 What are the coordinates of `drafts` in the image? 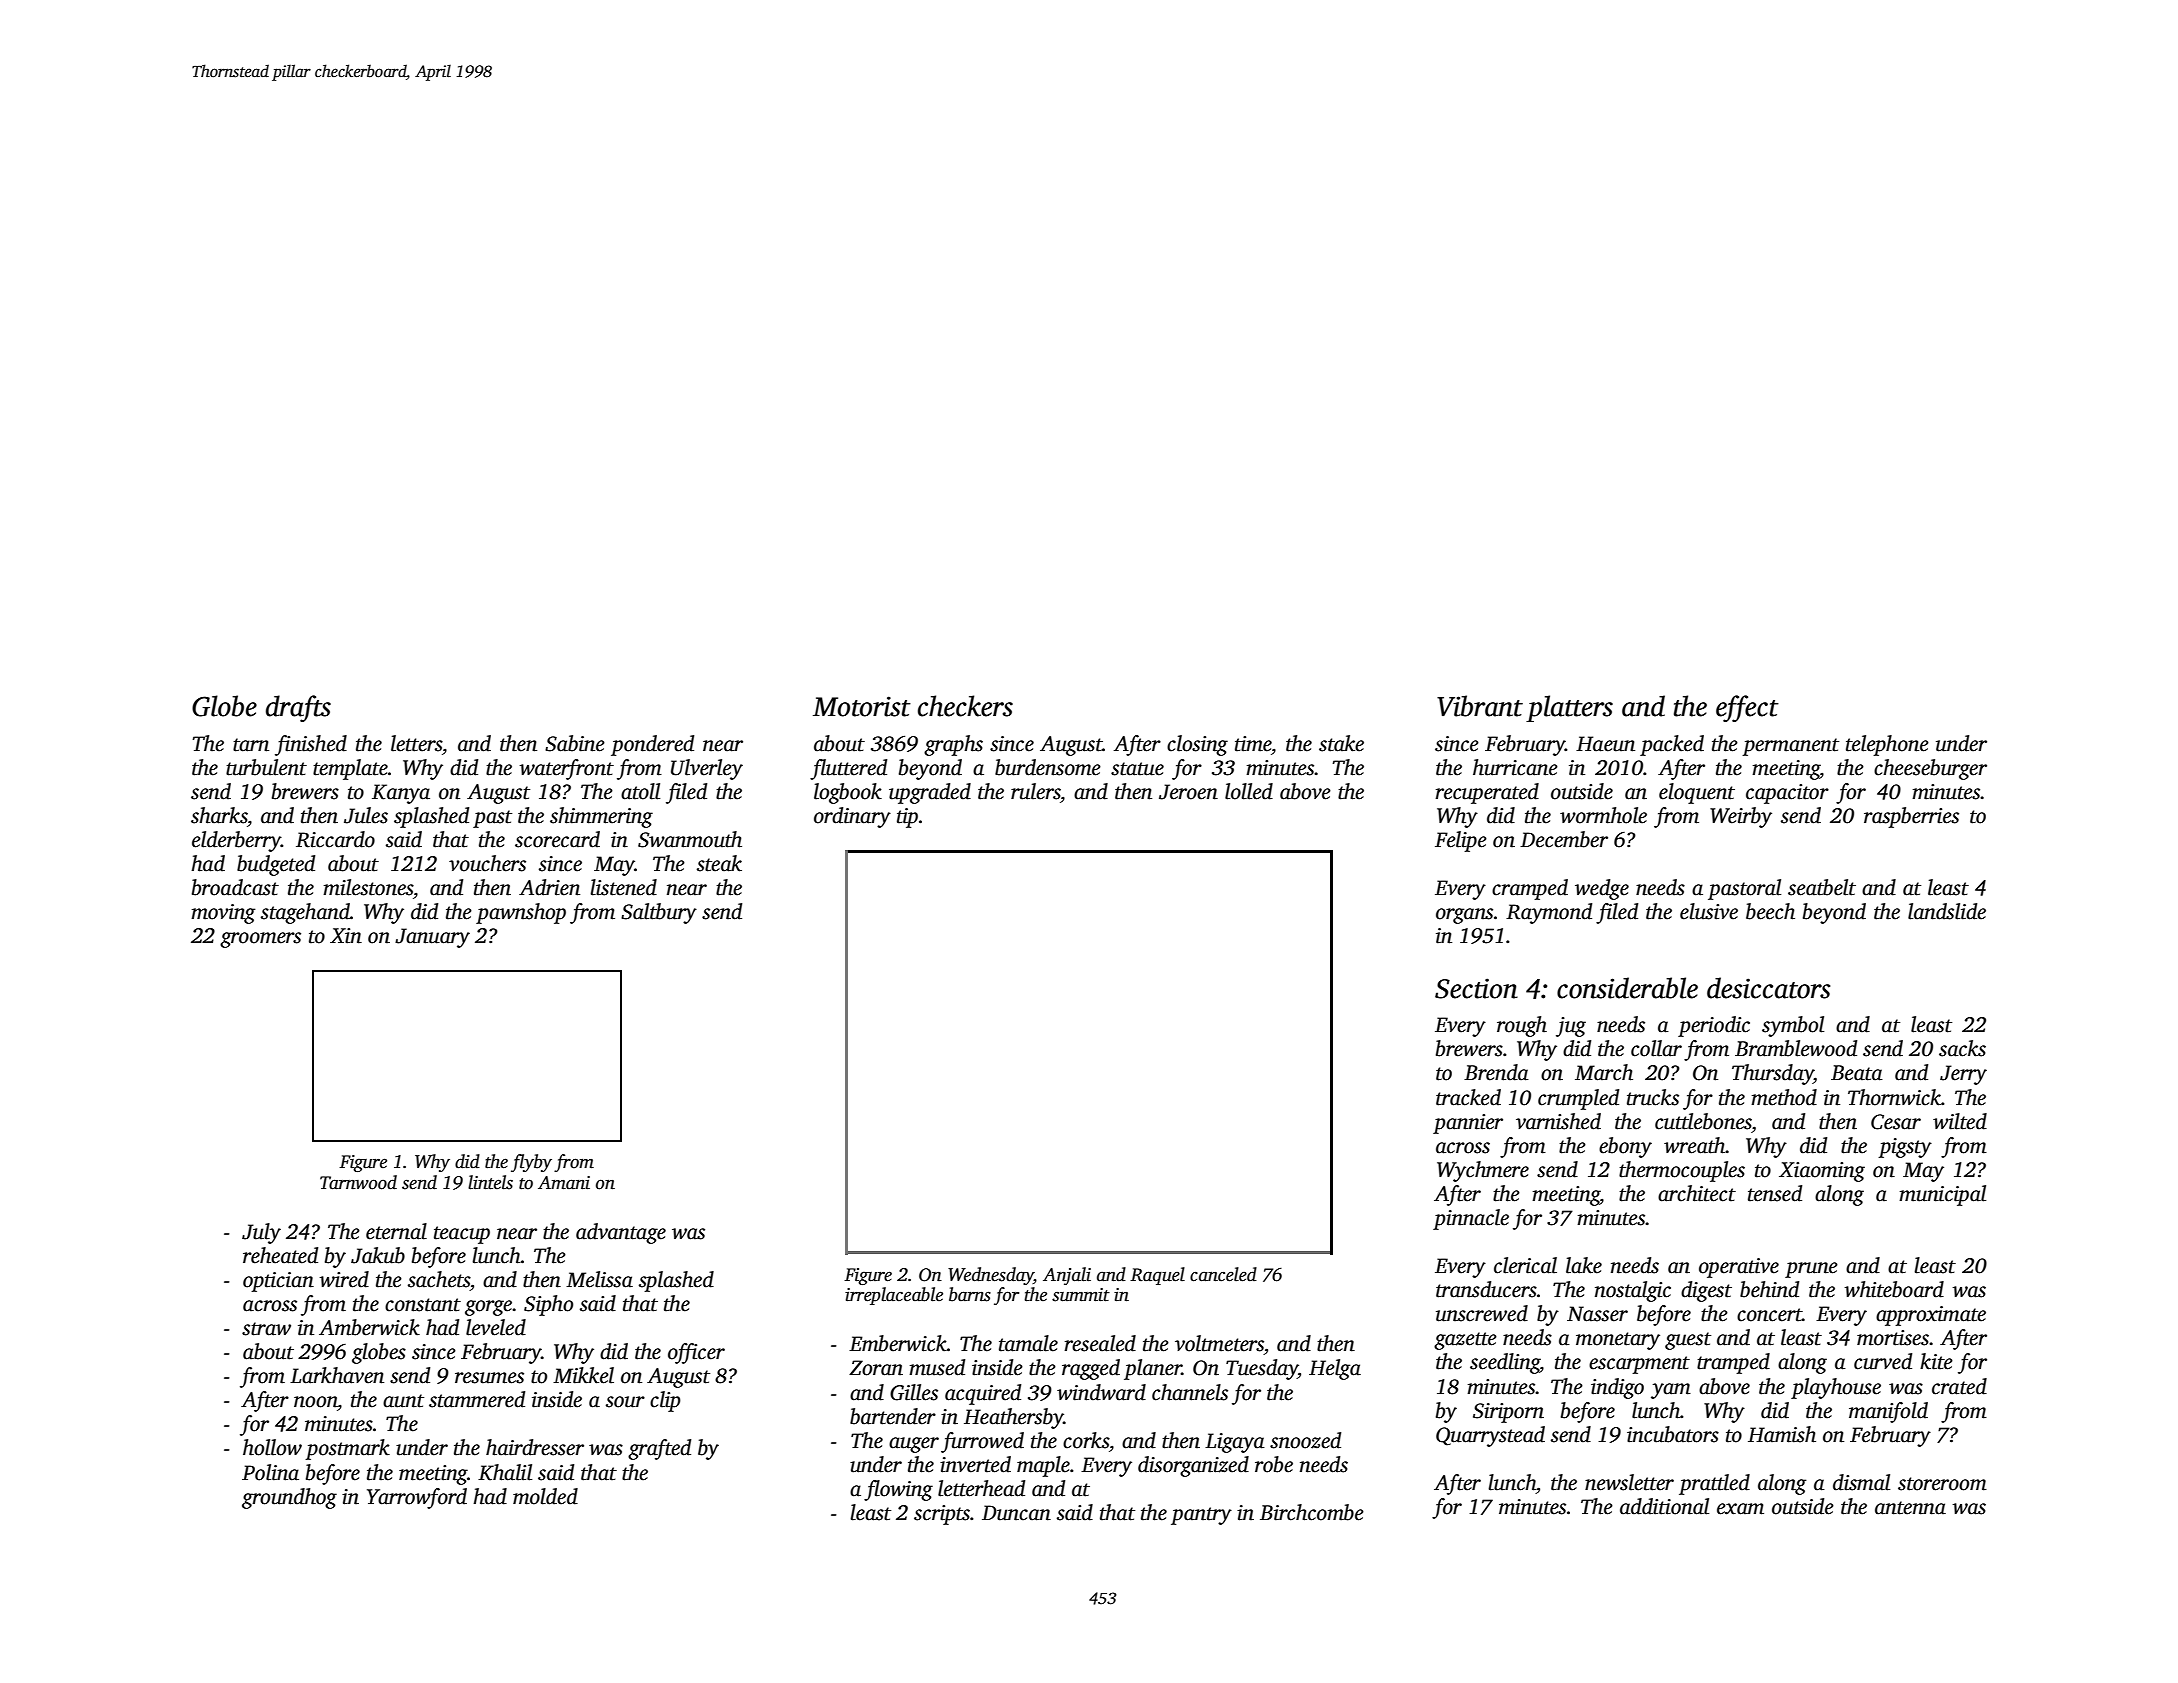 It's located at (298, 708).
